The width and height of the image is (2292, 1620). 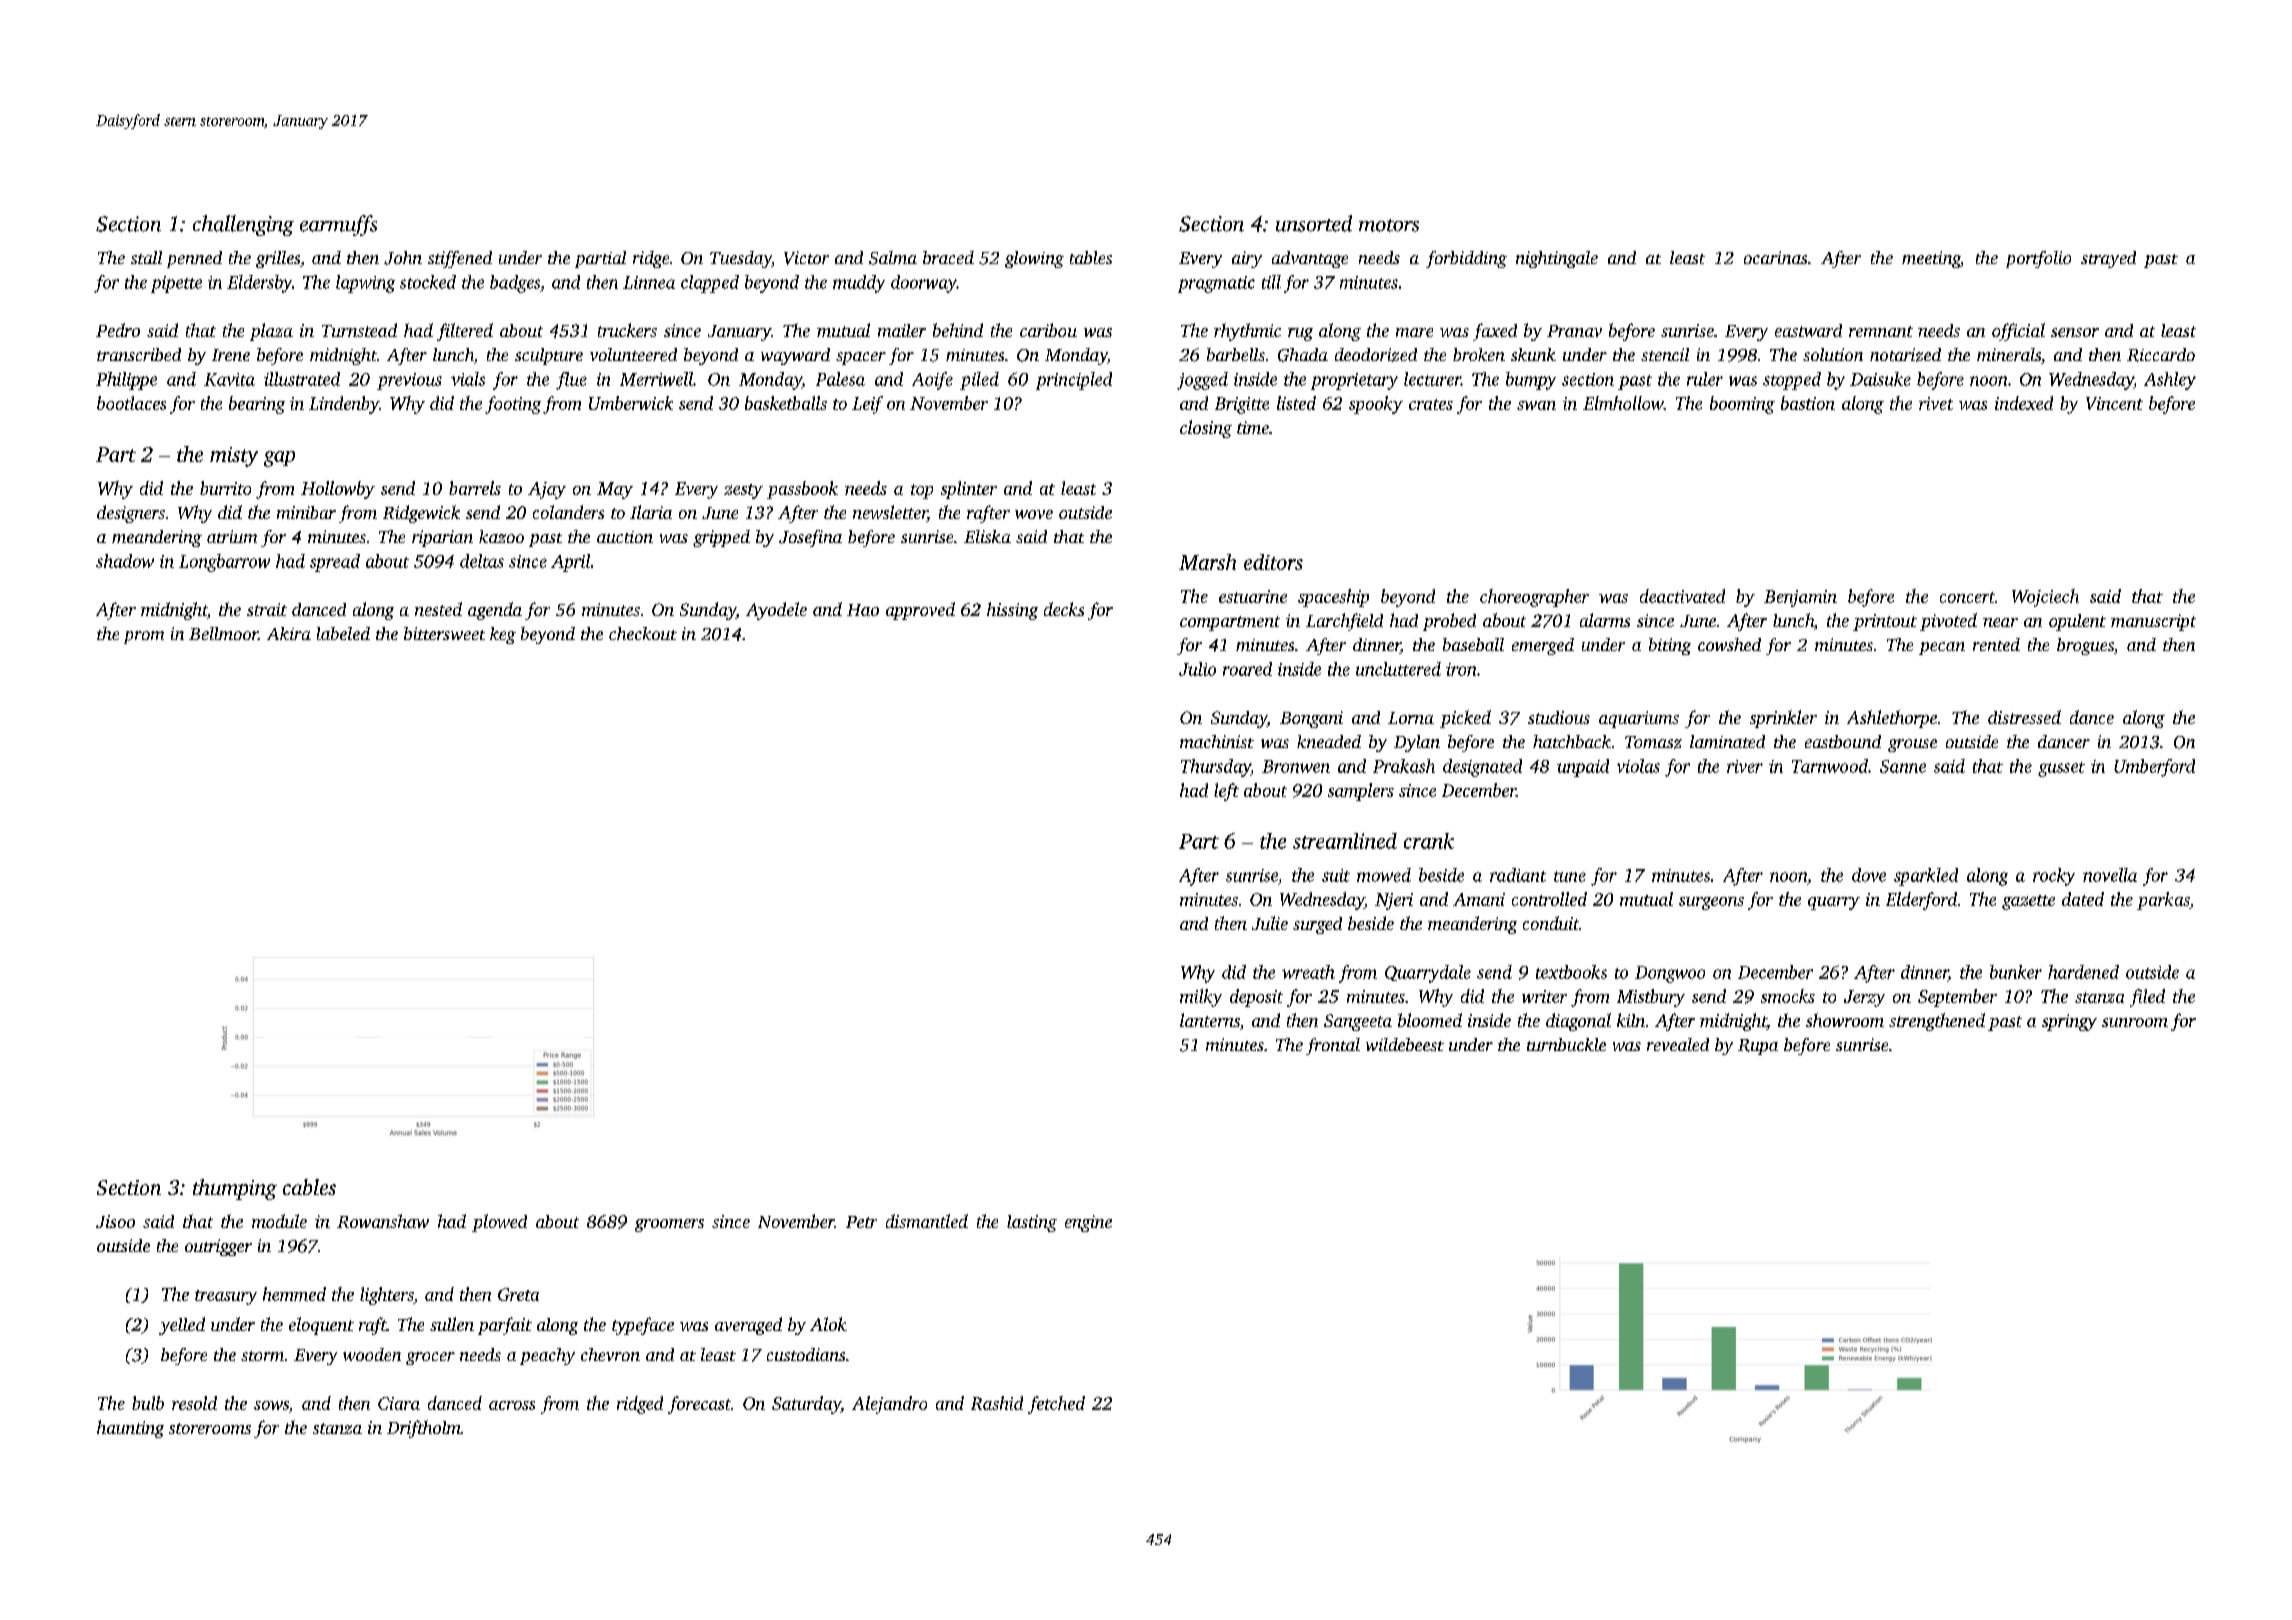 I want to click on groomers, so click(x=669, y=1225).
